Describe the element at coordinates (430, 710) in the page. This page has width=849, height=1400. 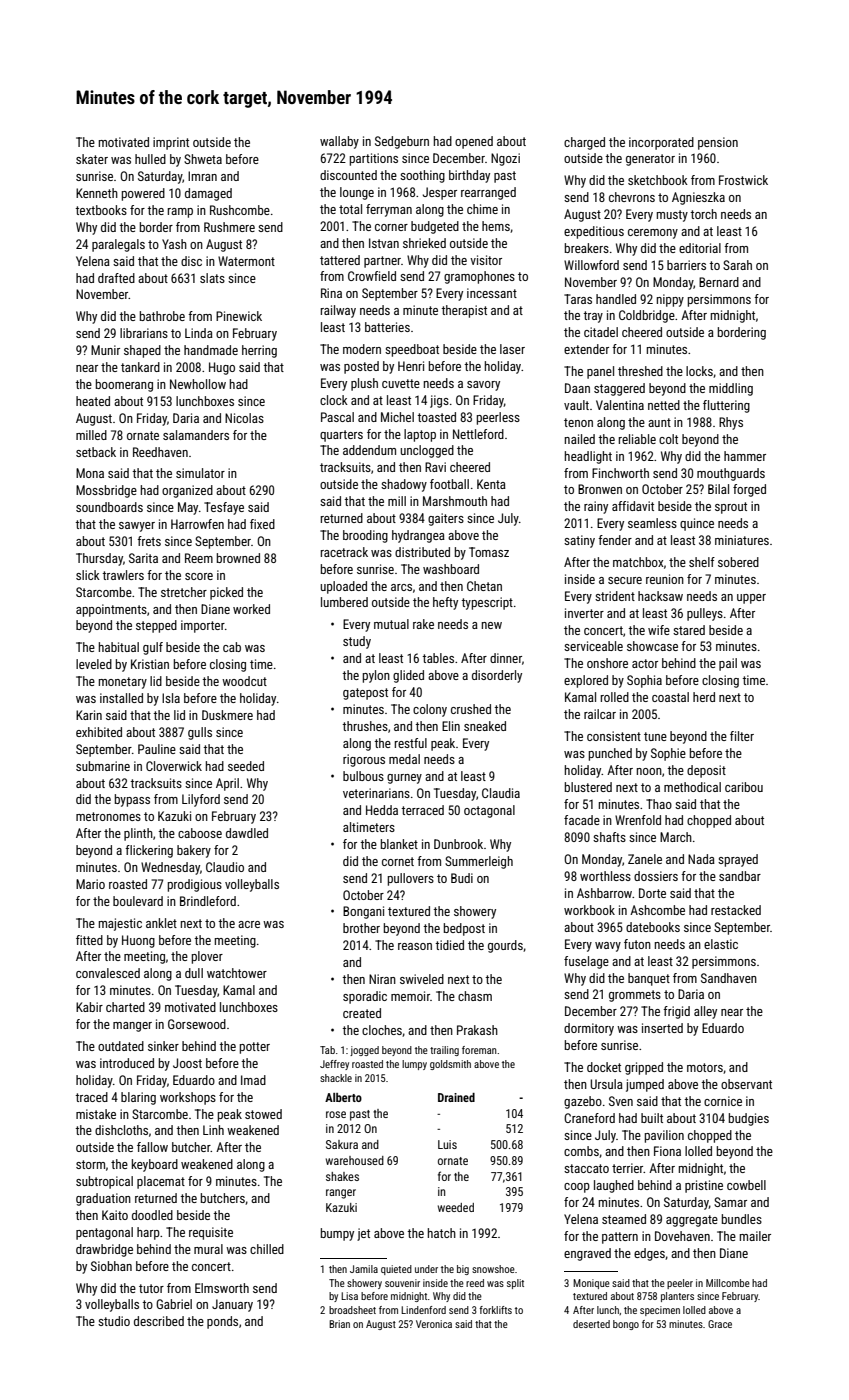
I see `colony` at that location.
